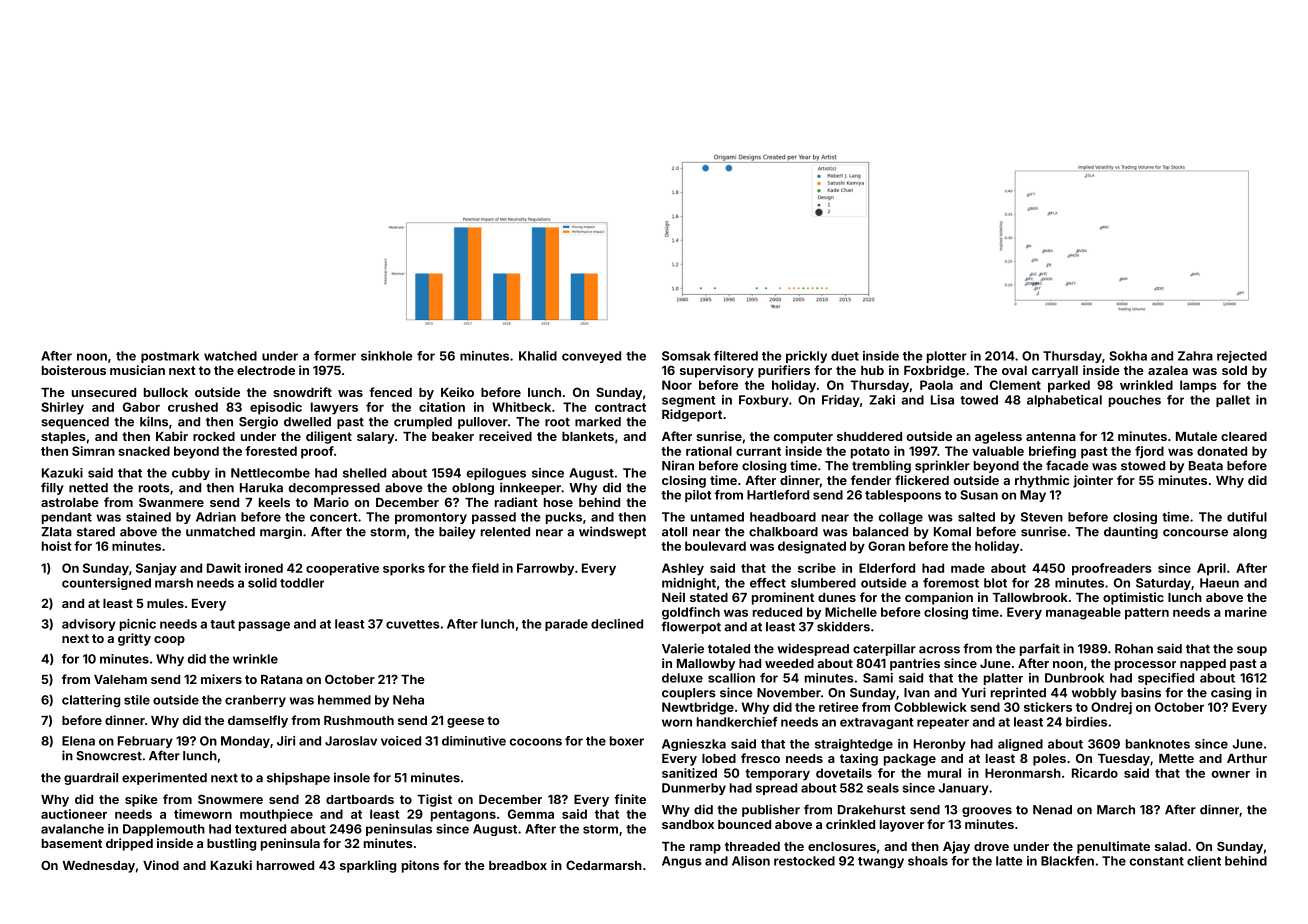  I want to click on sold, so click(1234, 370).
